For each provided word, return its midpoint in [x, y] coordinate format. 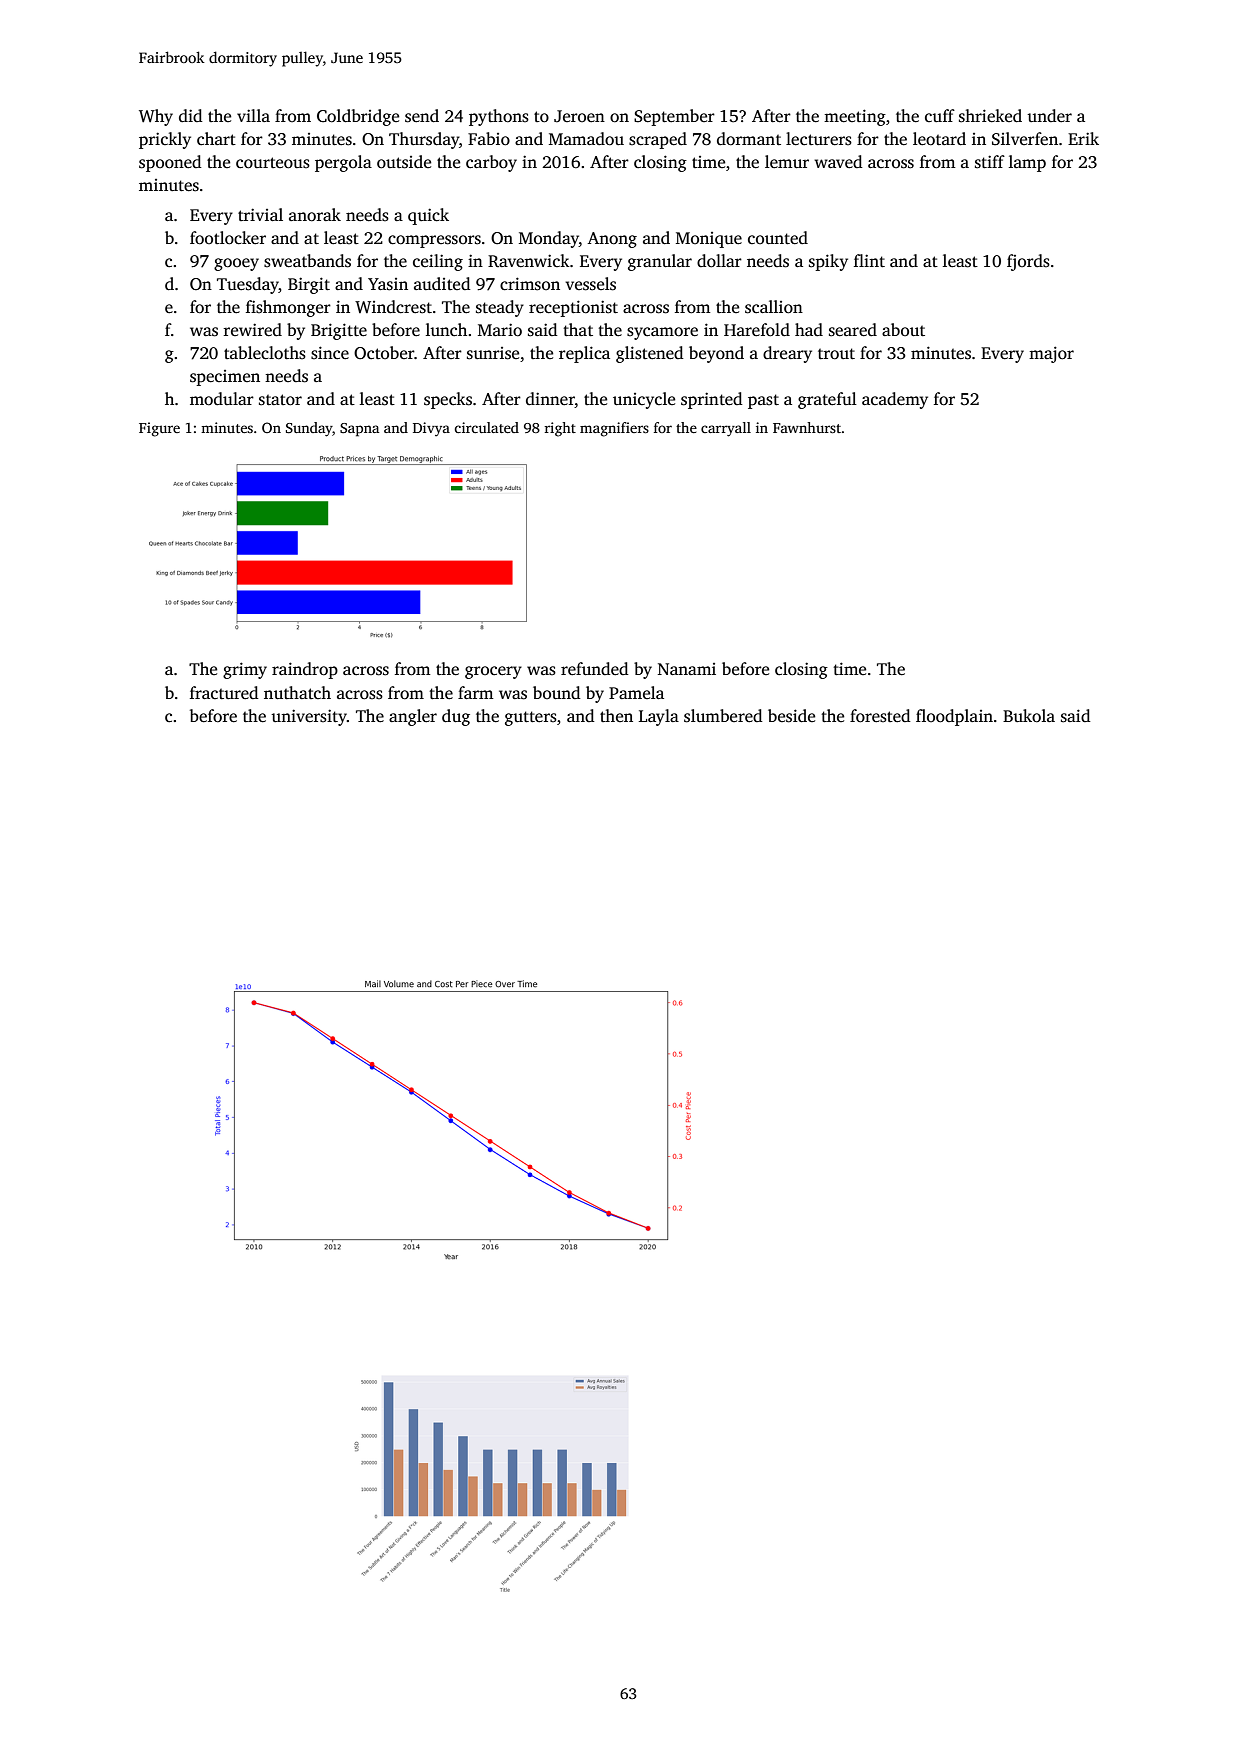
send [422, 116]
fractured [224, 693]
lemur [787, 162]
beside [791, 716]
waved [838, 162]
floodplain [954, 717]
